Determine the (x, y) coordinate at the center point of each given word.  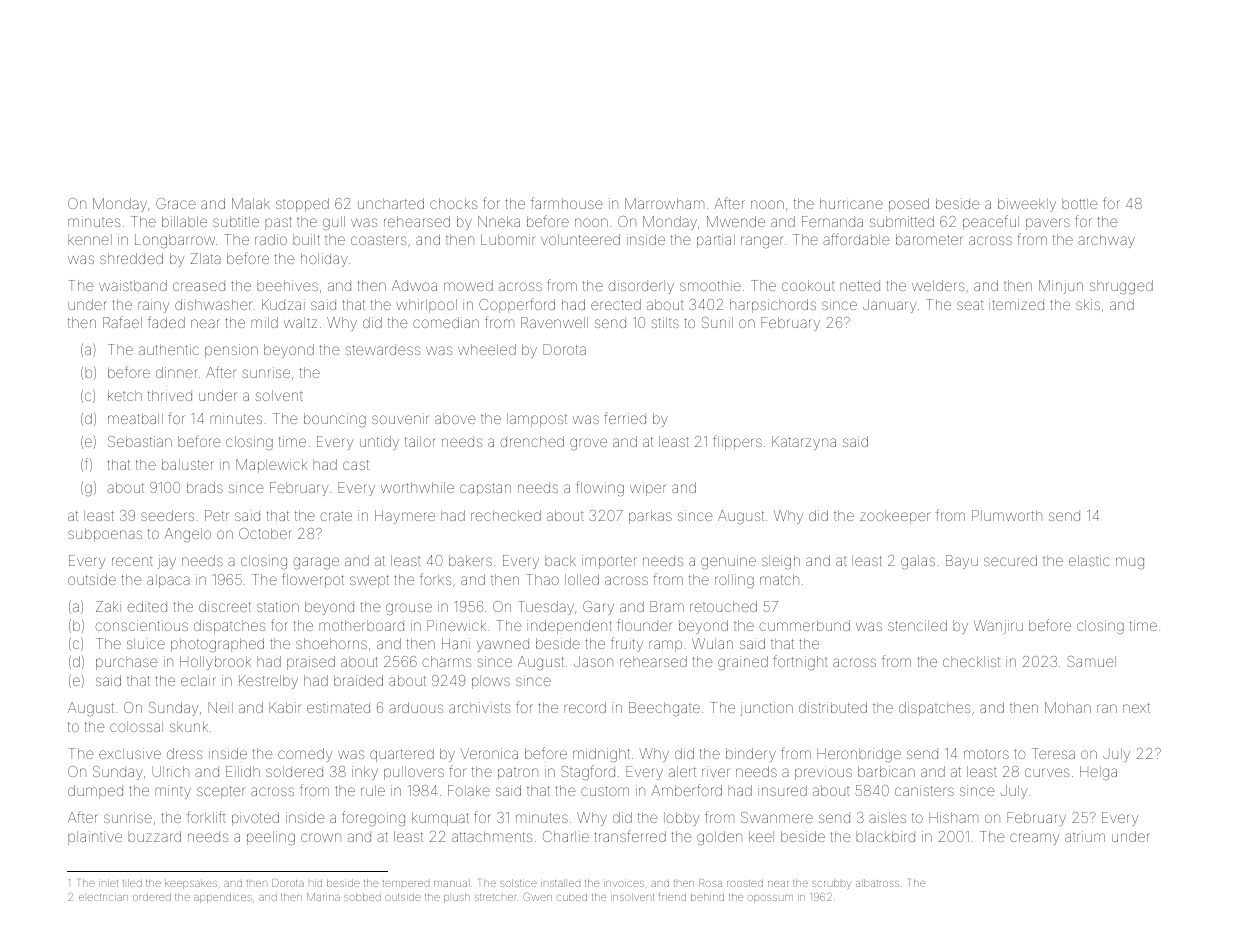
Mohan (1068, 707)
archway (1106, 241)
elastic (1089, 560)
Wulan (712, 643)
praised (311, 663)
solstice (518, 883)
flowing (600, 489)
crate (336, 516)
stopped (302, 205)
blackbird (885, 836)
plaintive (95, 838)
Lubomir (508, 239)
